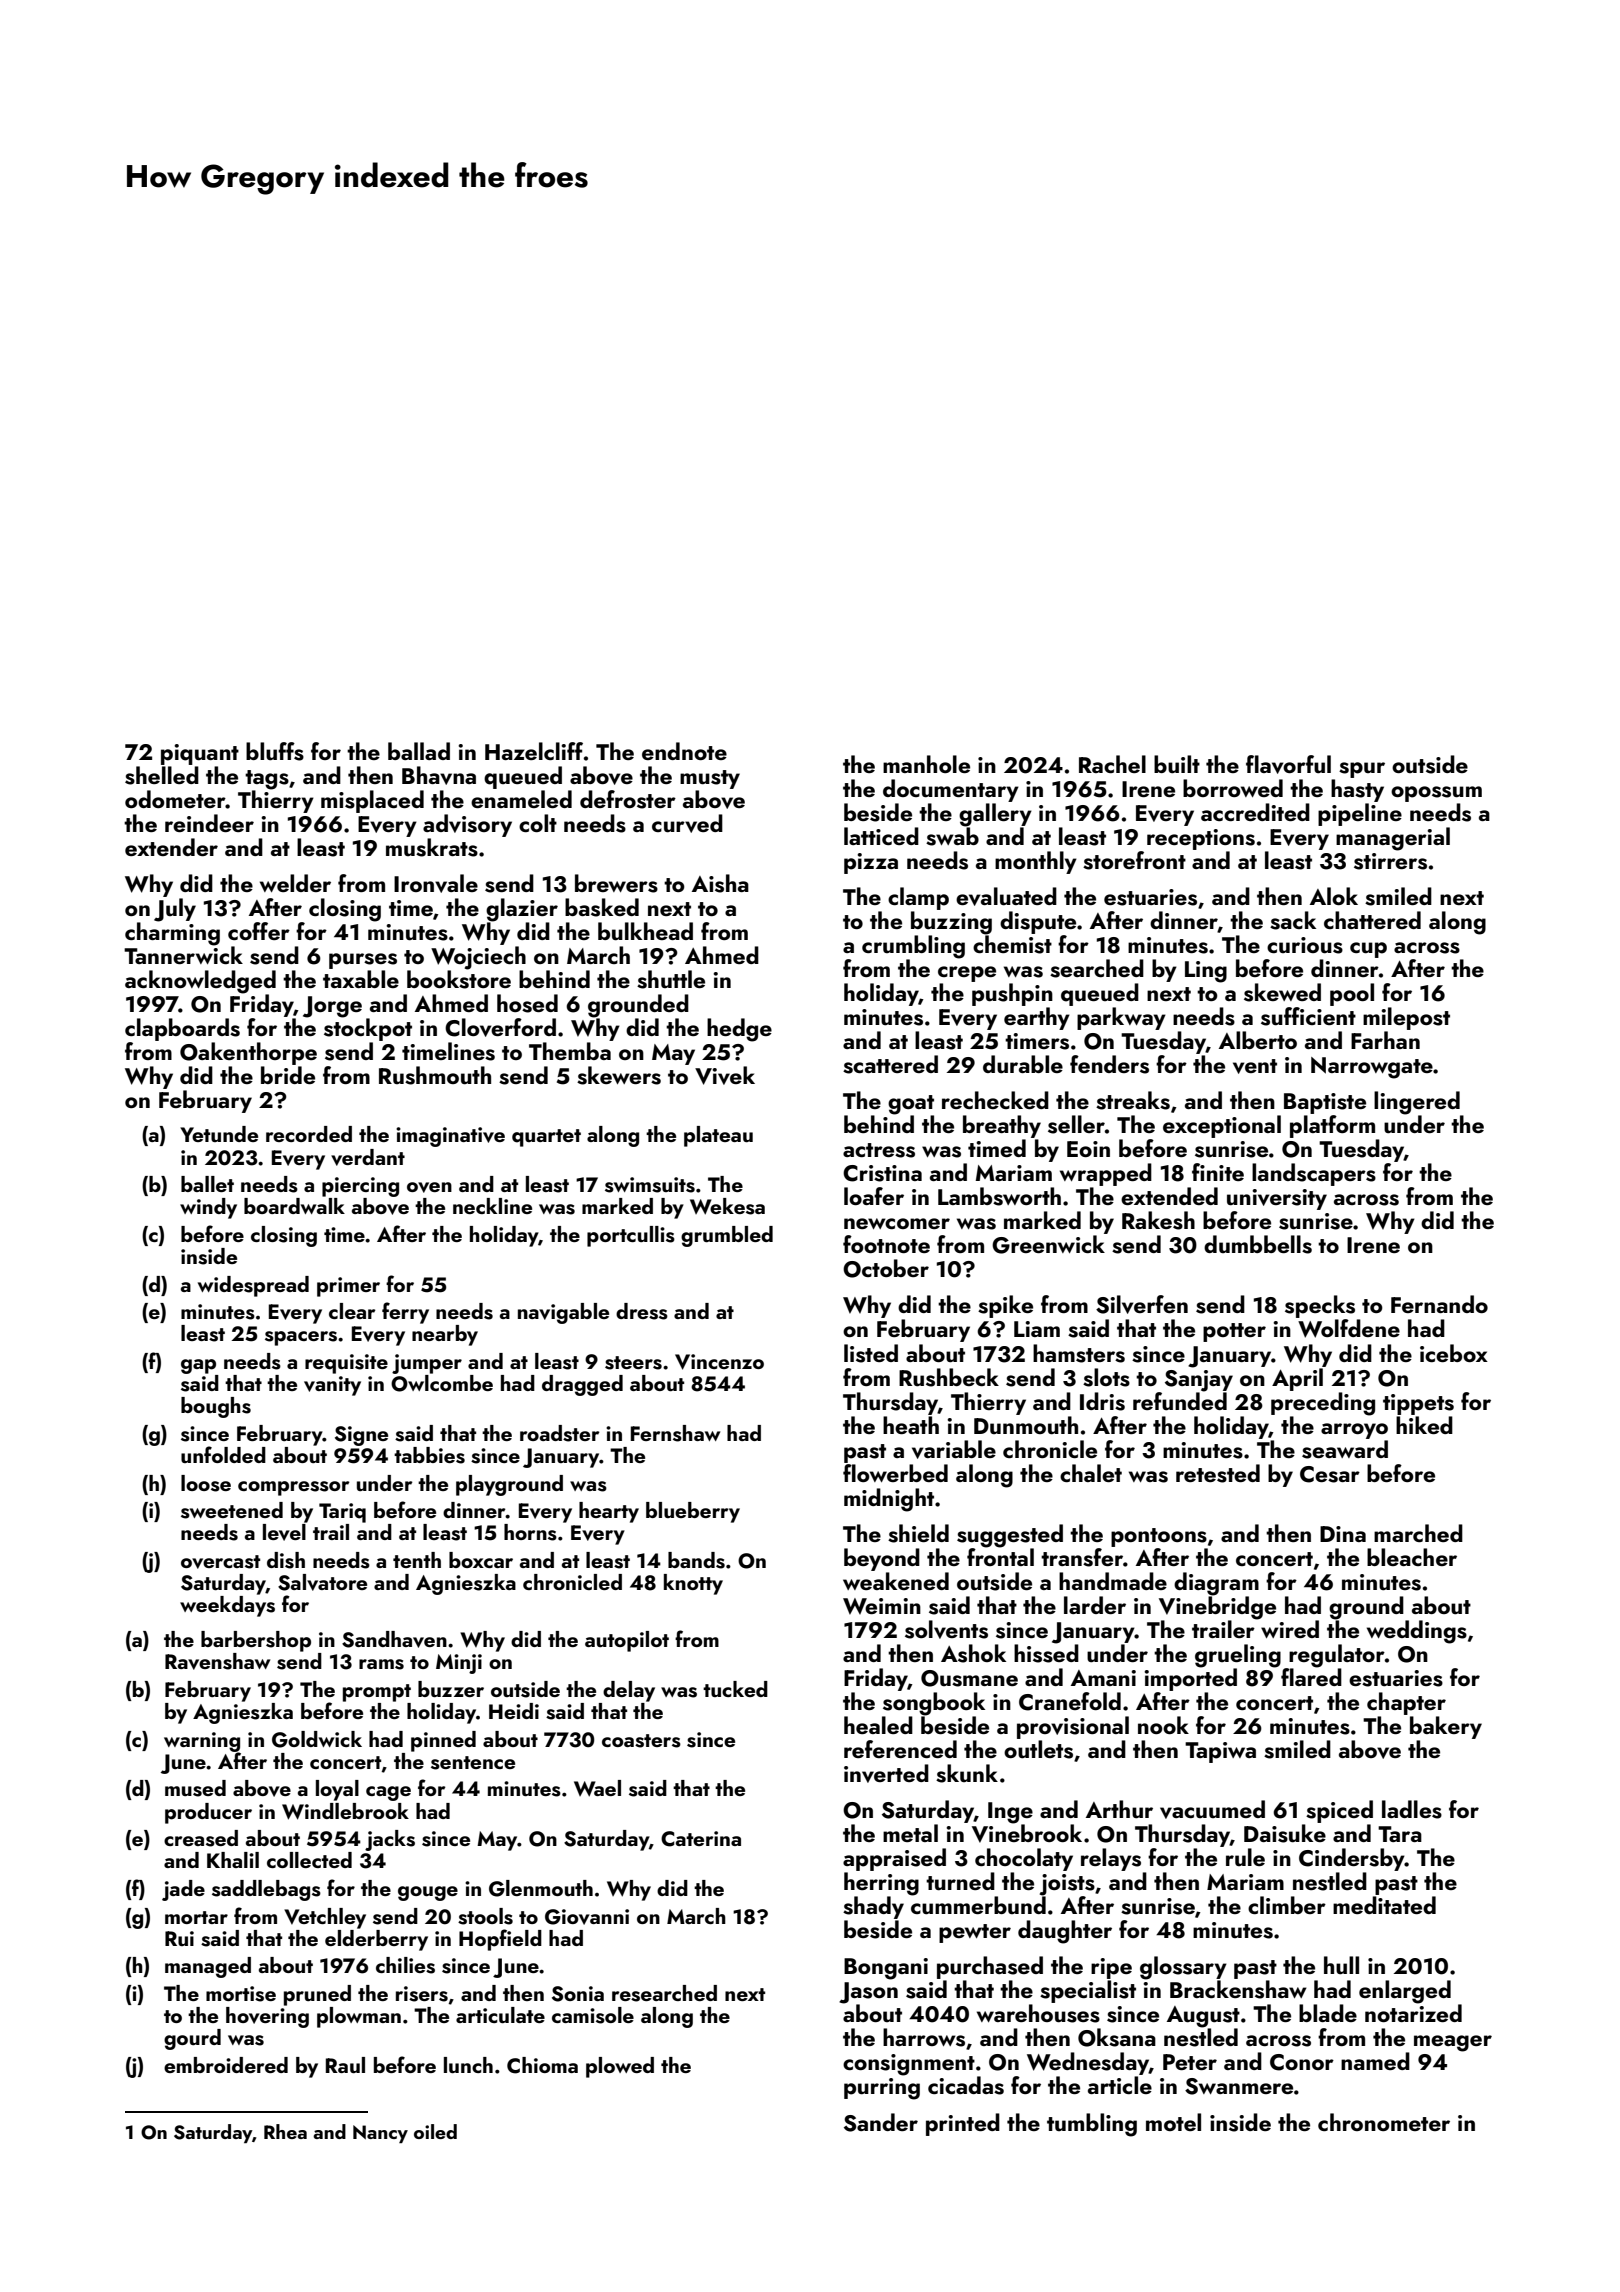 The width and height of the document is (1620, 2292). What do you see at coordinates (275, 751) in the document?
I see `bluffs` at bounding box center [275, 751].
